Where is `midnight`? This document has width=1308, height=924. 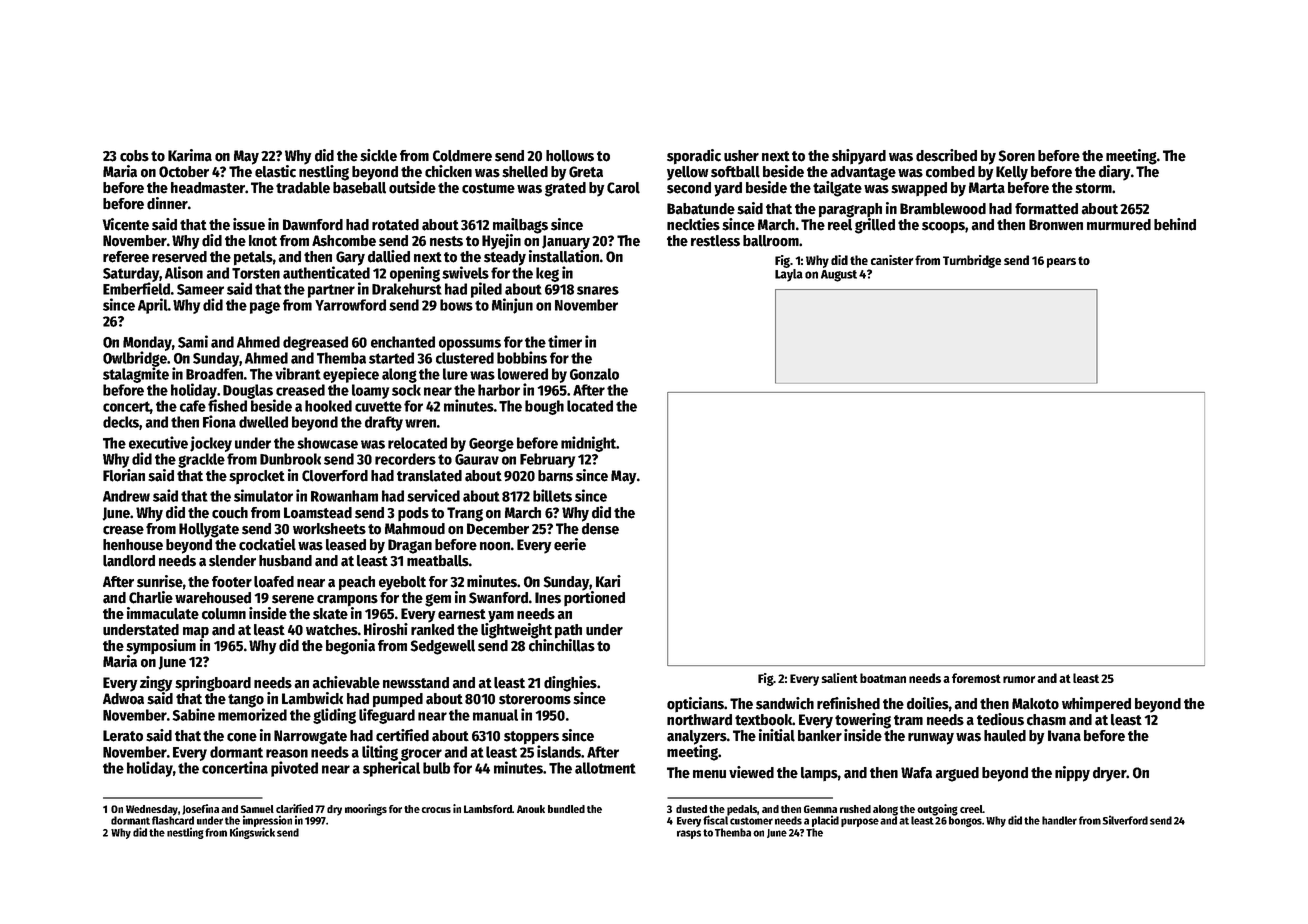
midnight is located at coordinates (588, 444).
